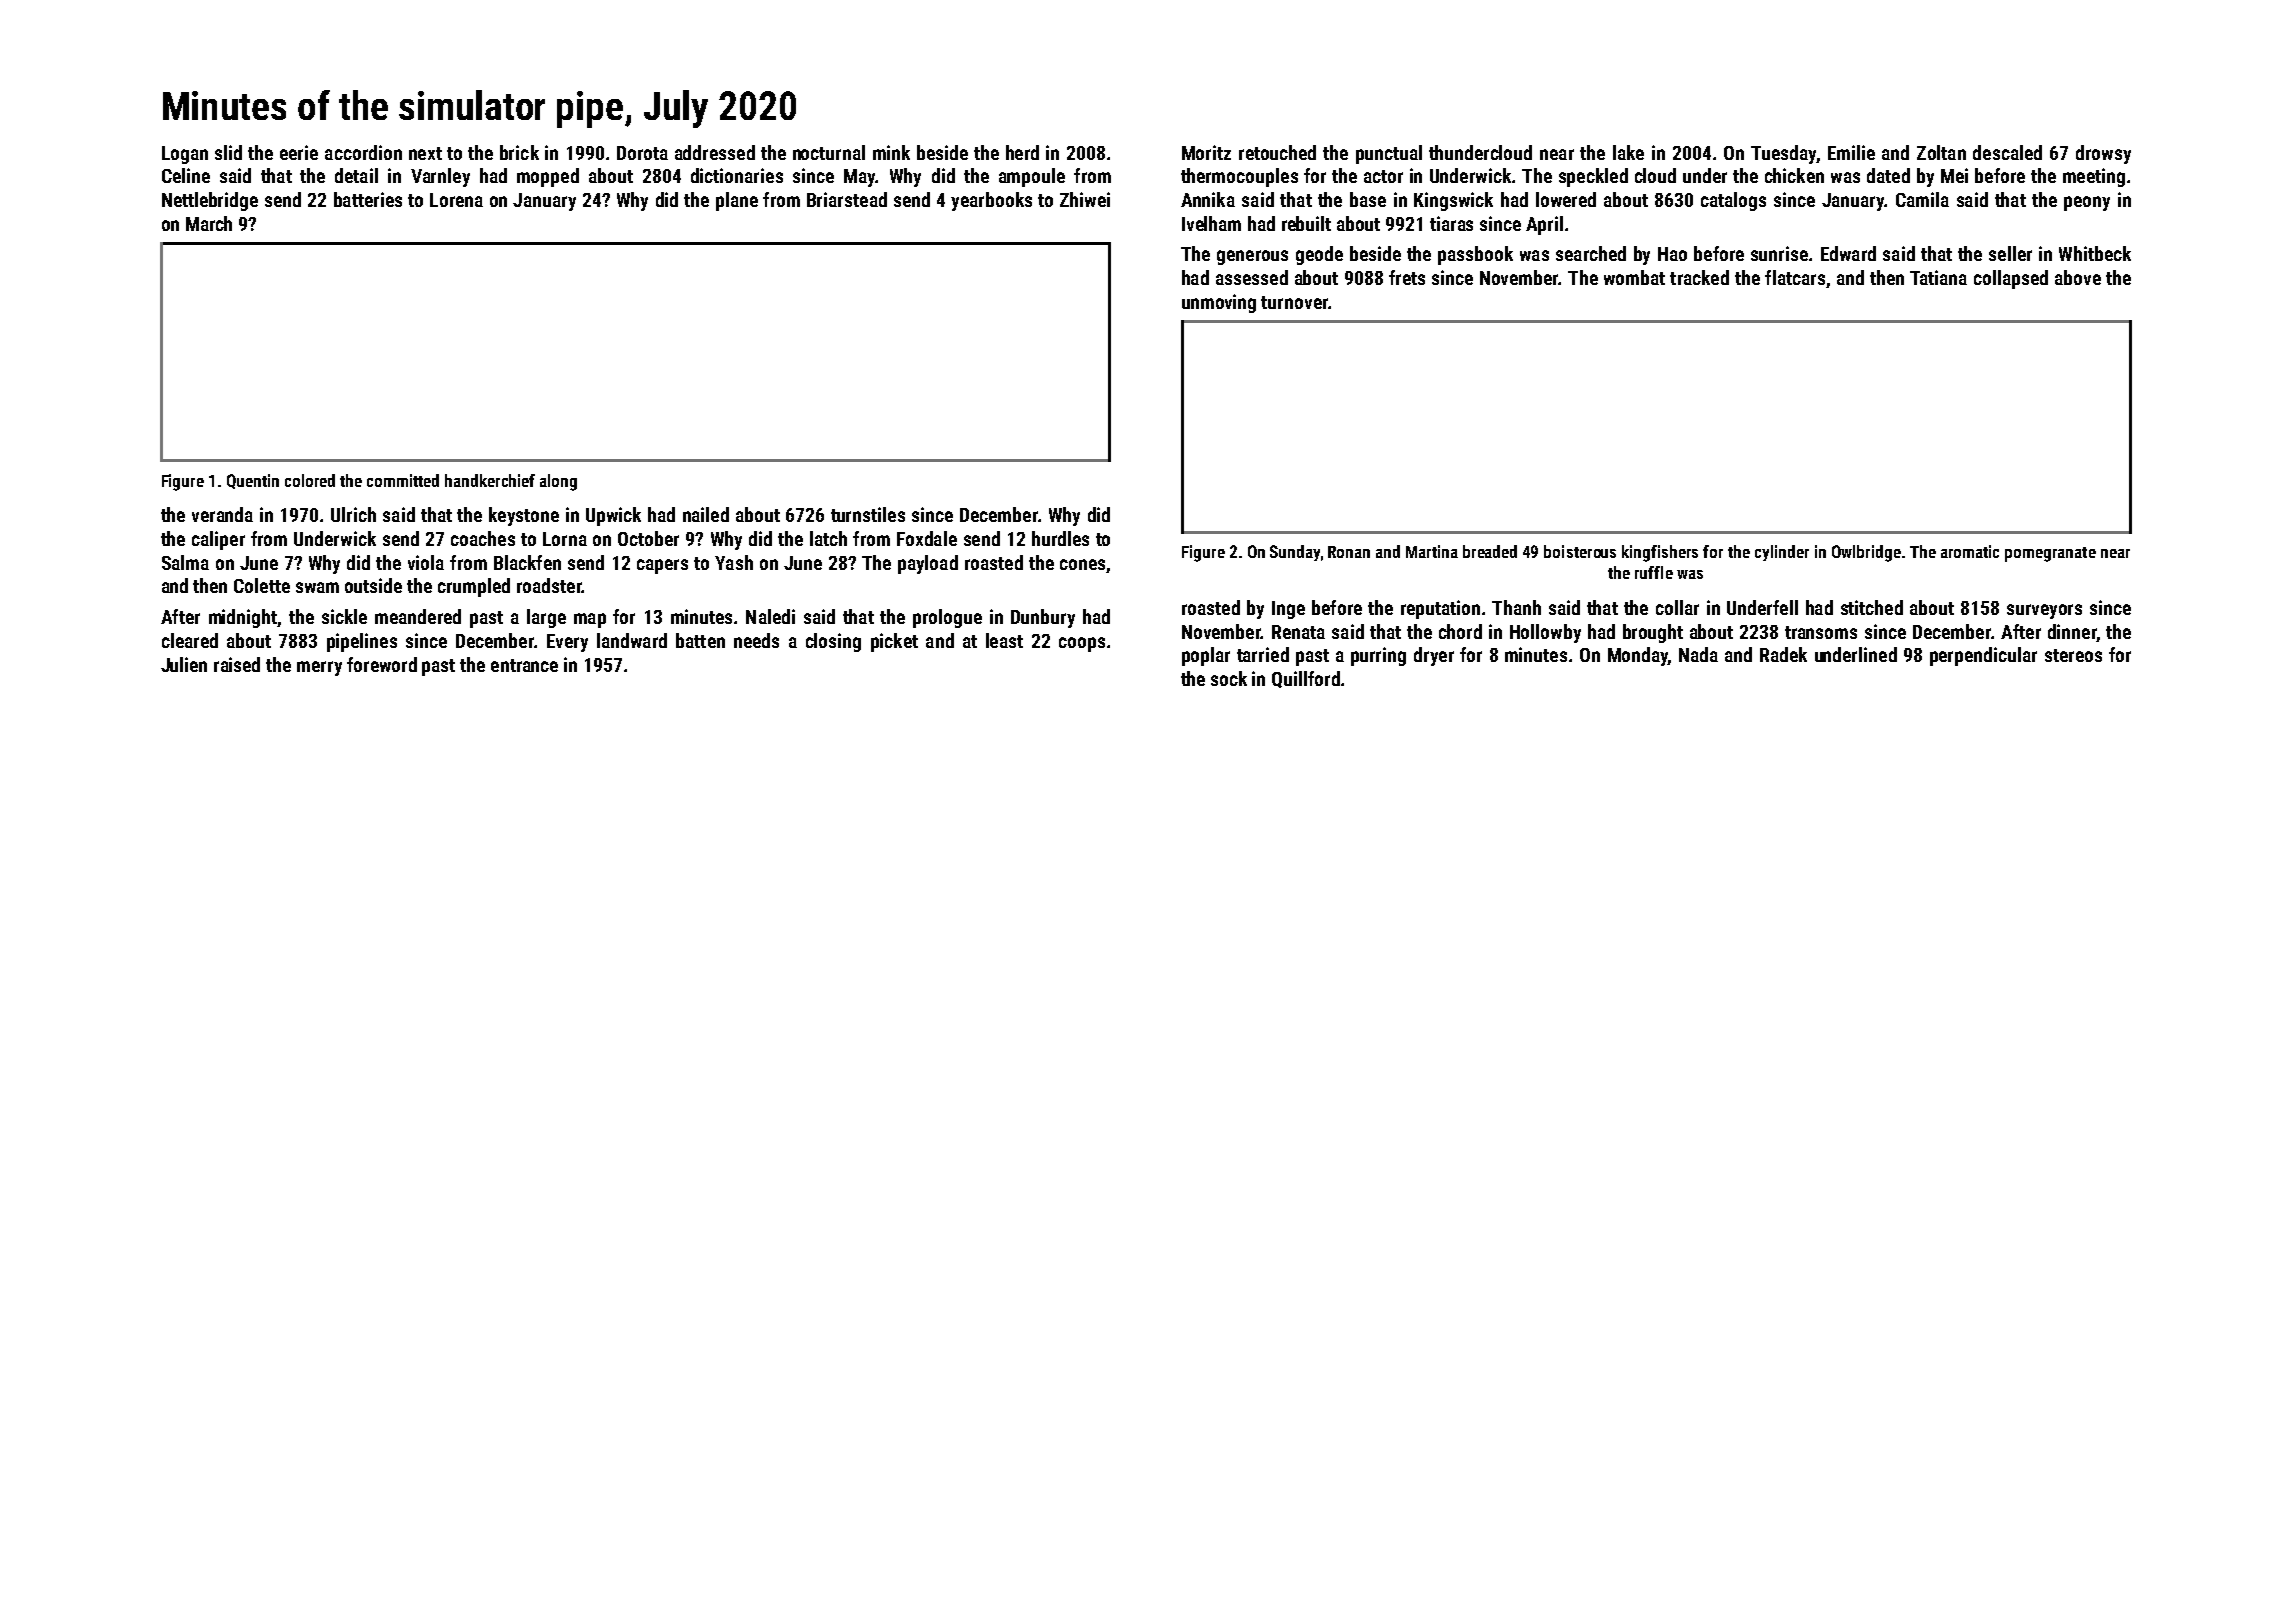 The image size is (2292, 1620). I want to click on Varnley, so click(440, 177).
